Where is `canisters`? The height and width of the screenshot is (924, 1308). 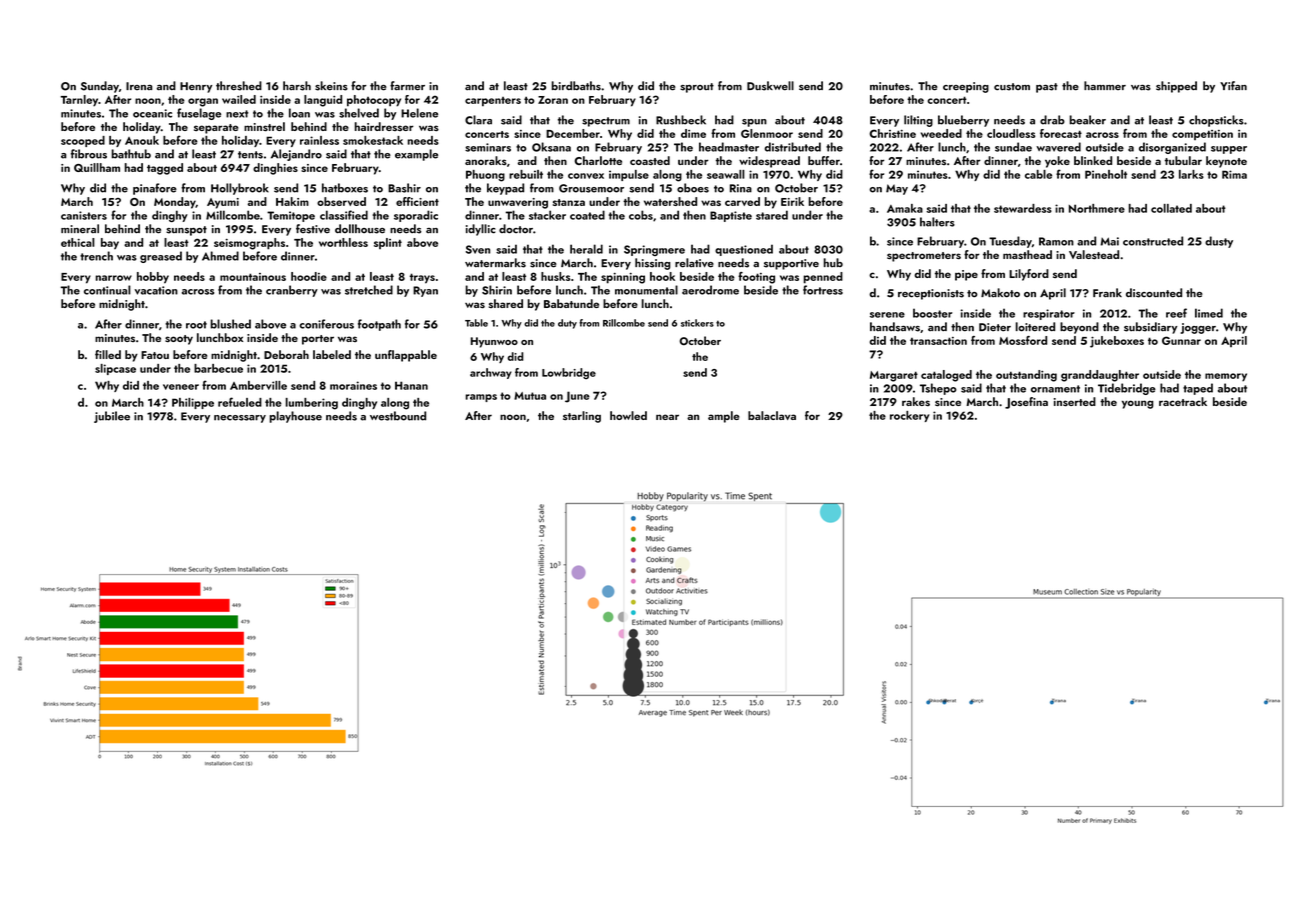
canisters is located at coordinates (84, 215).
